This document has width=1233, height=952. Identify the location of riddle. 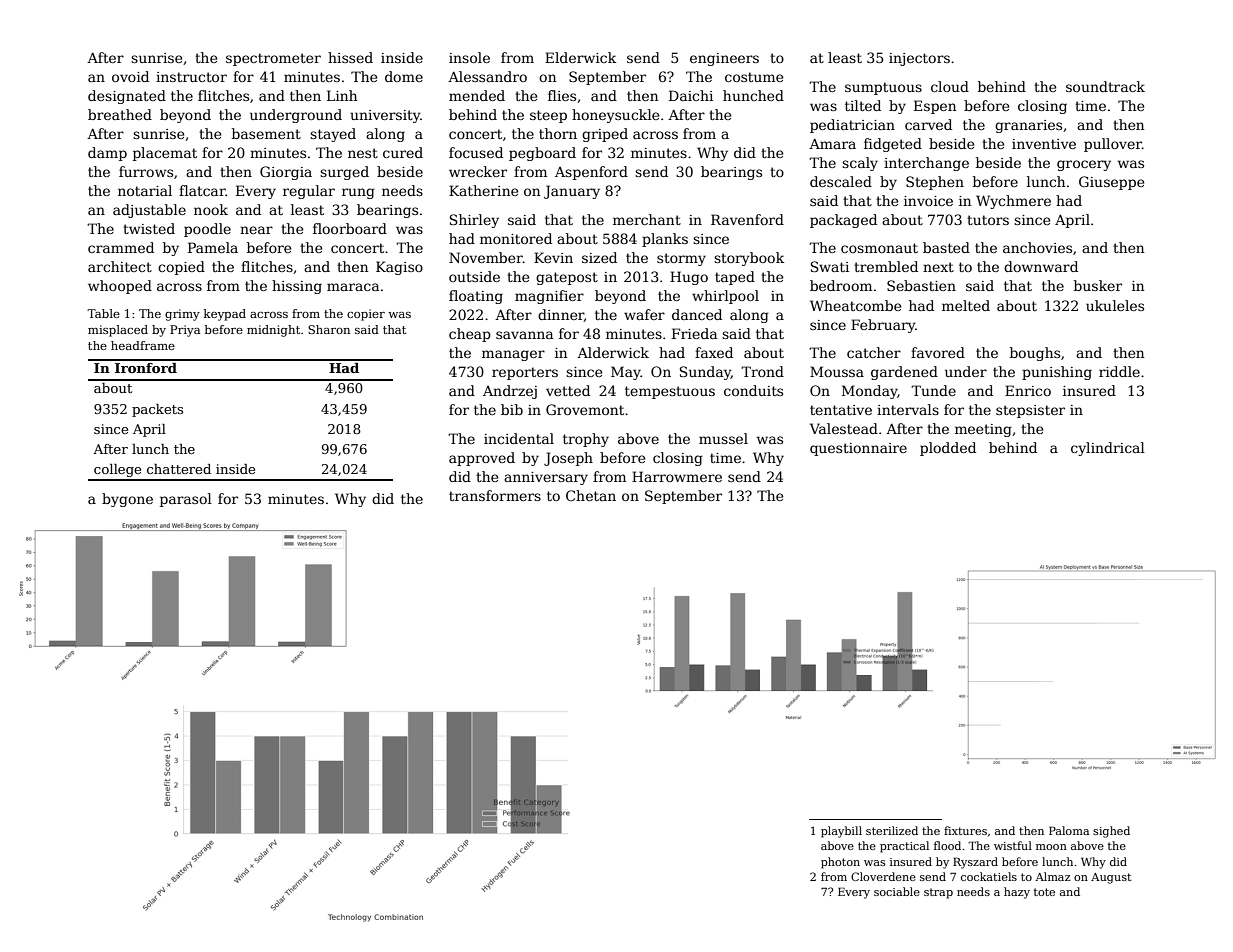
(1119, 371).
